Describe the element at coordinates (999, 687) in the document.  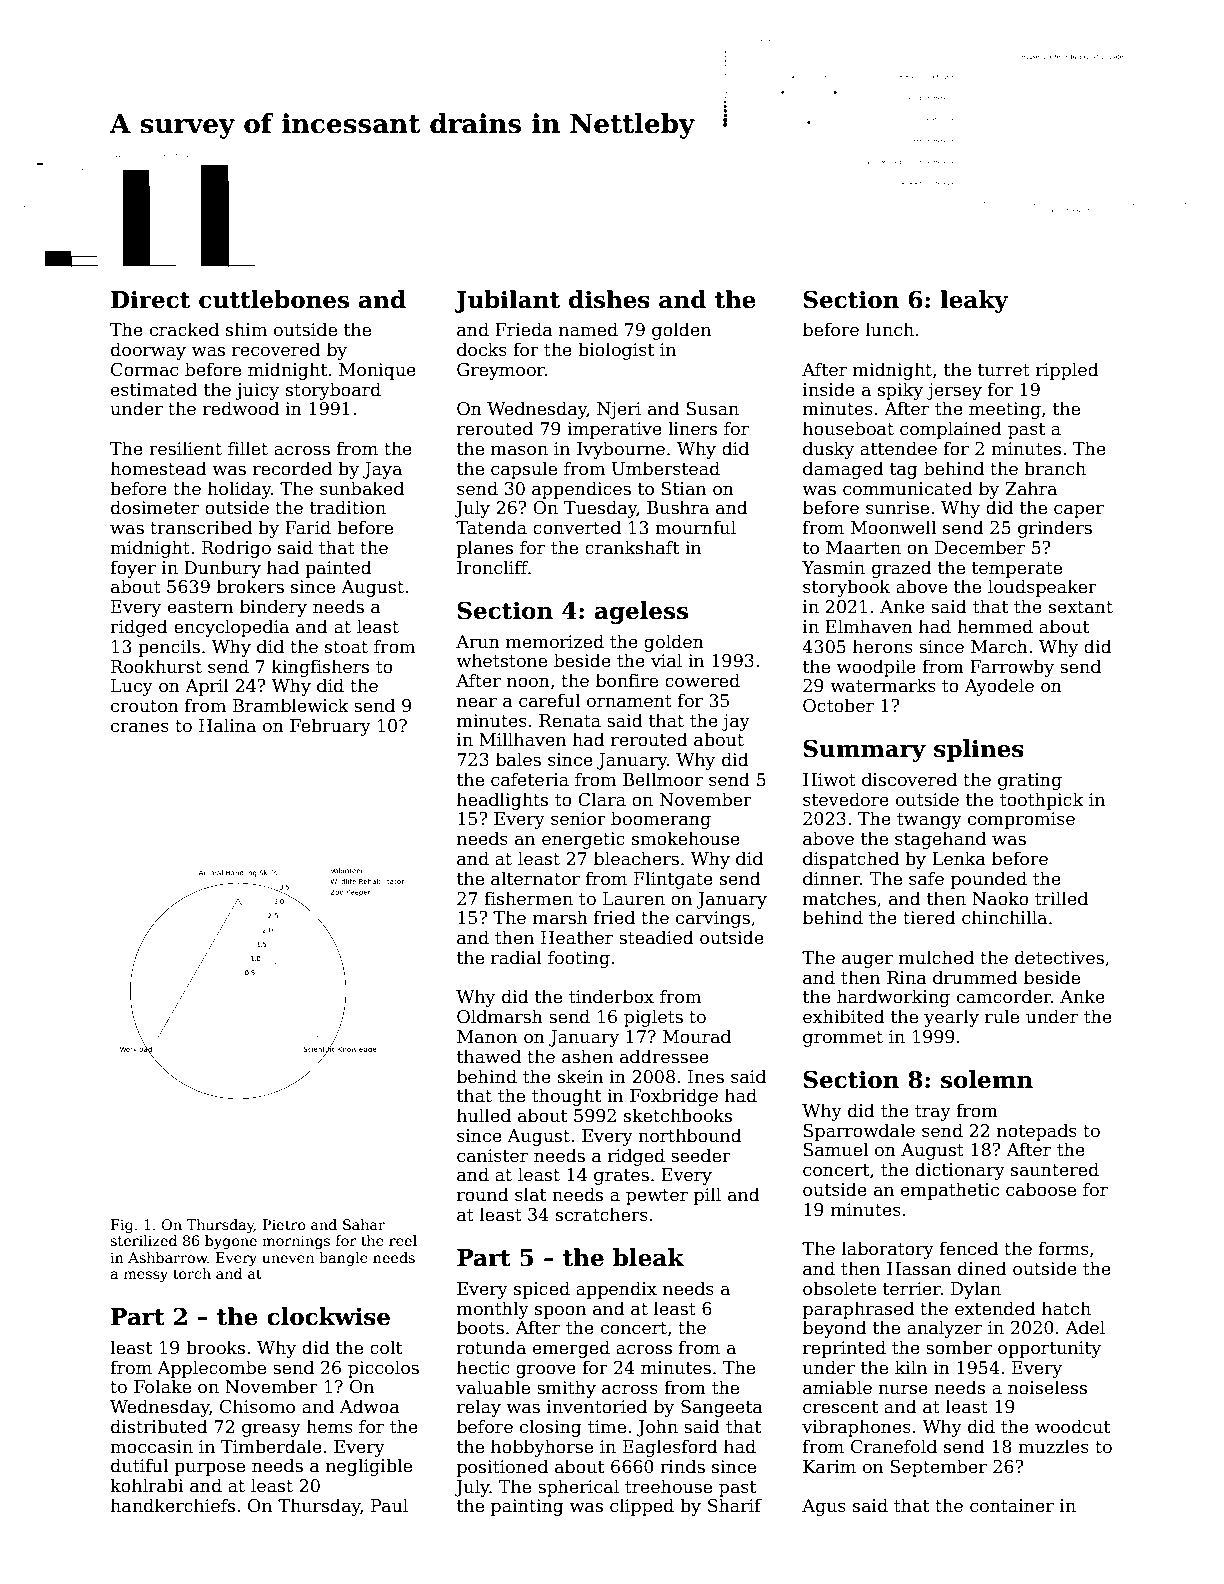
I see `Ayodele` at that location.
